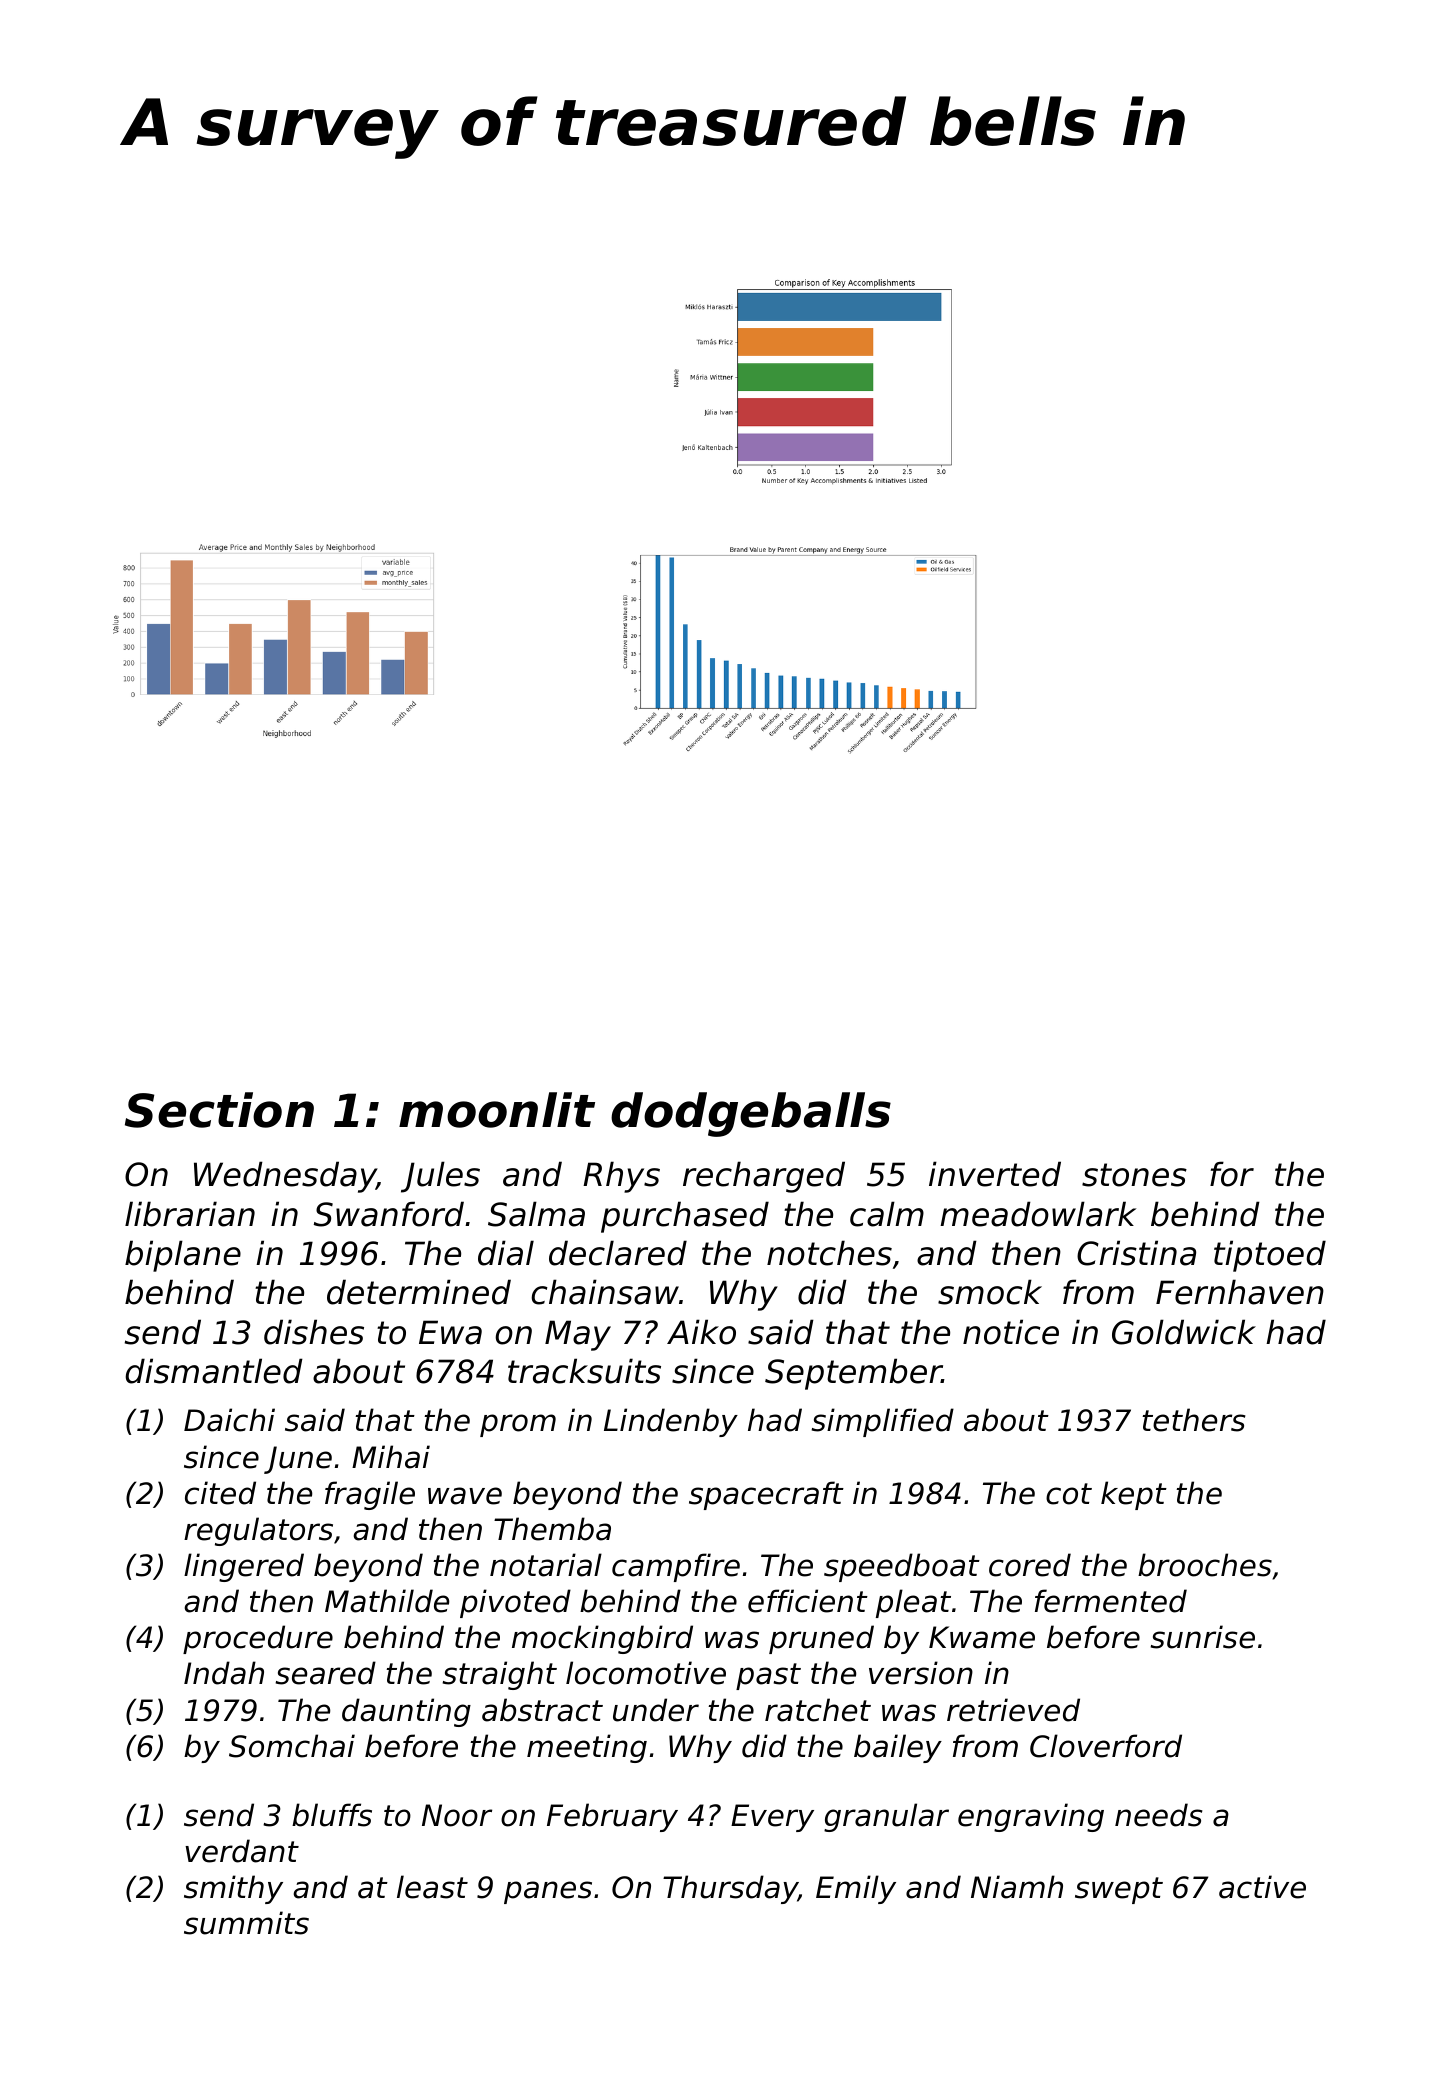  Describe the element at coordinates (1158, 1815) in the screenshot. I see `needs` at that location.
